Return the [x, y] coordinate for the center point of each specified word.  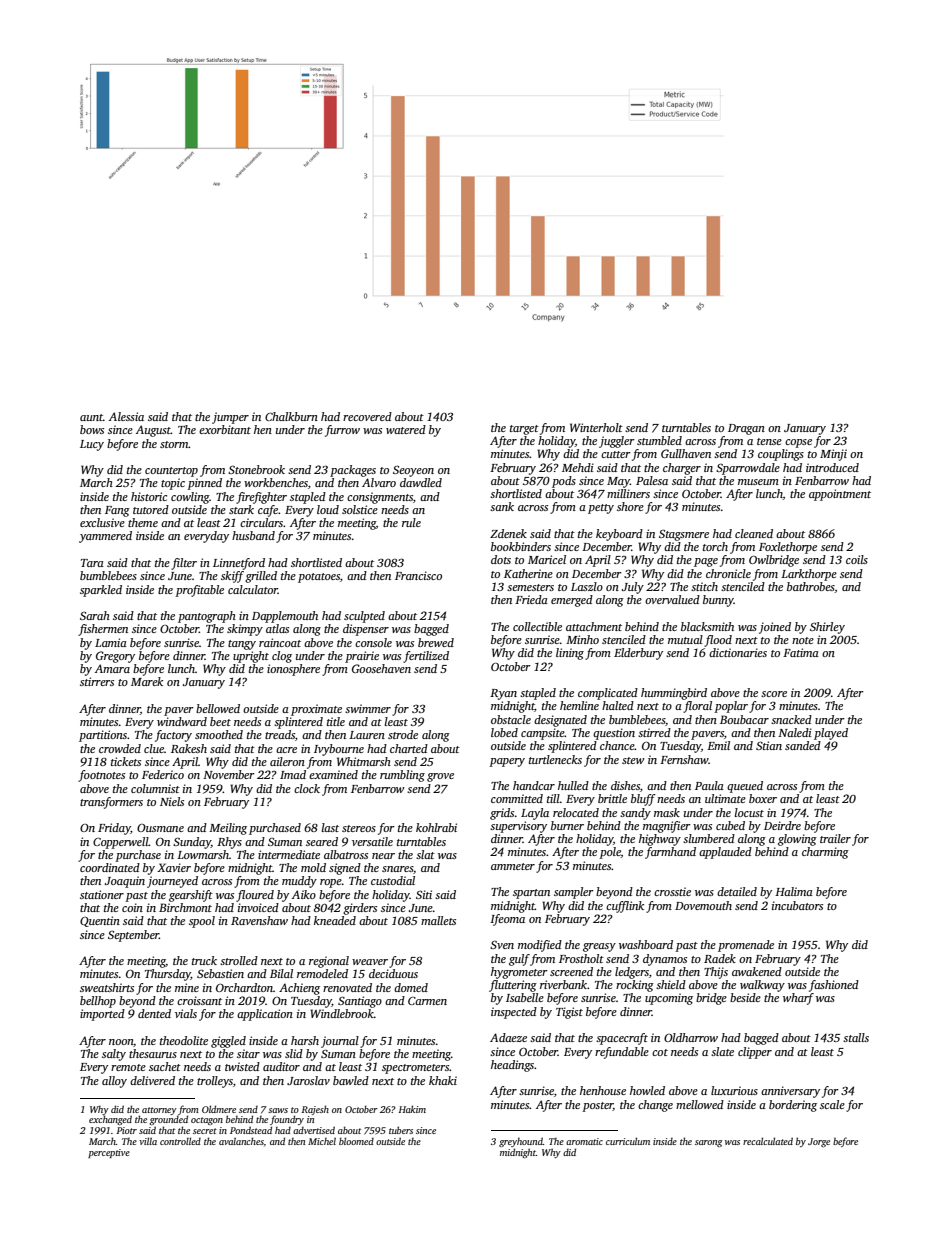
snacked [791, 719]
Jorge [819, 1142]
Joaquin [125, 882]
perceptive [109, 1153]
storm [174, 444]
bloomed [356, 1141]
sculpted [364, 617]
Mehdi [578, 467]
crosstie [672, 891]
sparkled [101, 591]
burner [567, 825]
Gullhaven [686, 453]
